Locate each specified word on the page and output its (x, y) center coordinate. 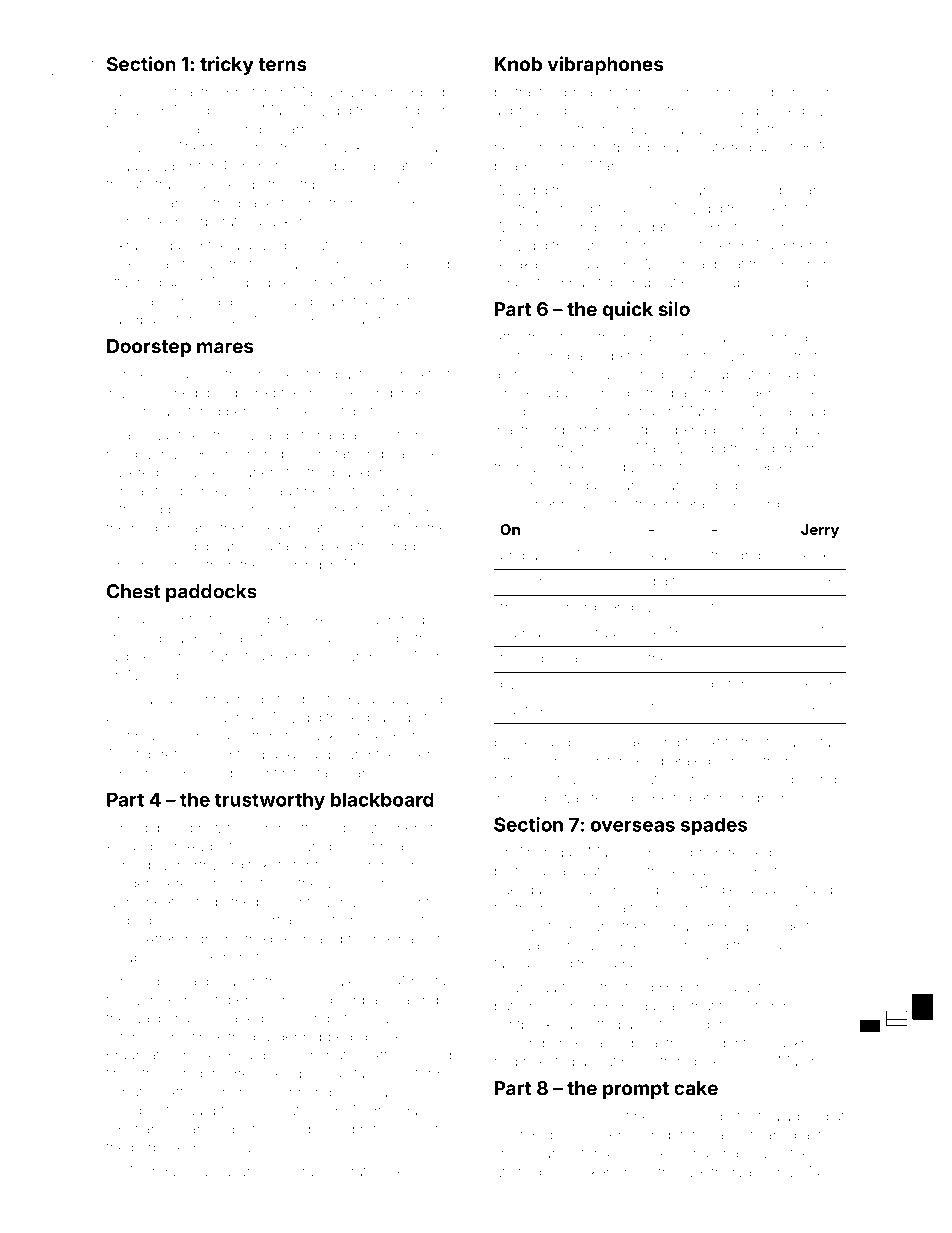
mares (225, 347)
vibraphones (605, 65)
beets (814, 374)
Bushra (291, 1171)
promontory (294, 903)
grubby (405, 548)
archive (517, 374)
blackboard (382, 799)
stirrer (768, 779)
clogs (200, 112)
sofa (817, 742)
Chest (134, 591)
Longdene (775, 94)
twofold (517, 1171)
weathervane (726, 1172)
